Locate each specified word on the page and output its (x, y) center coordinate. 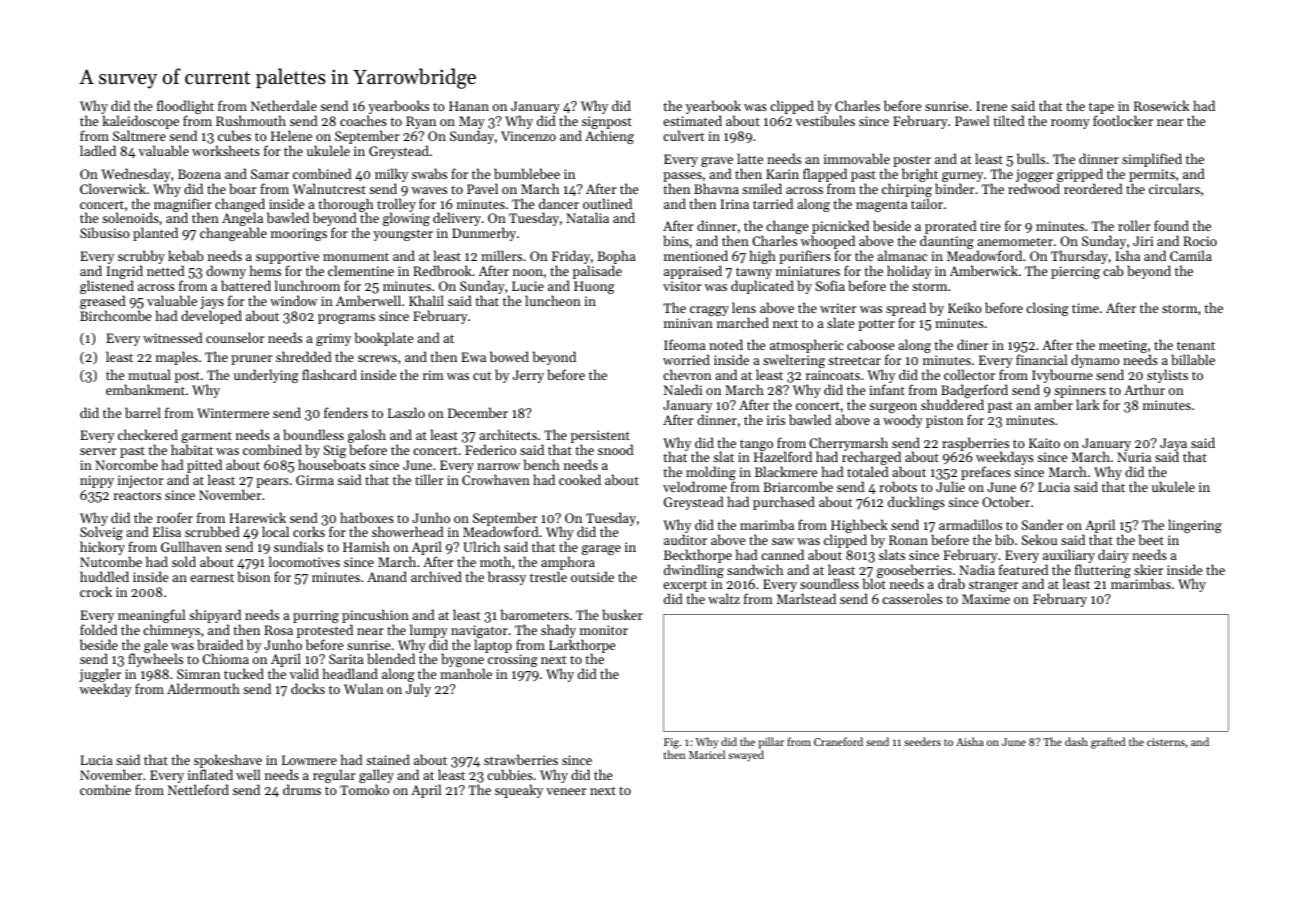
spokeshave (228, 761)
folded (98, 629)
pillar (771, 743)
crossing (513, 660)
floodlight (185, 108)
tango (756, 445)
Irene (991, 106)
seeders (922, 741)
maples (177, 358)
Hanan (469, 106)
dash (1076, 741)
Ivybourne (1062, 377)
